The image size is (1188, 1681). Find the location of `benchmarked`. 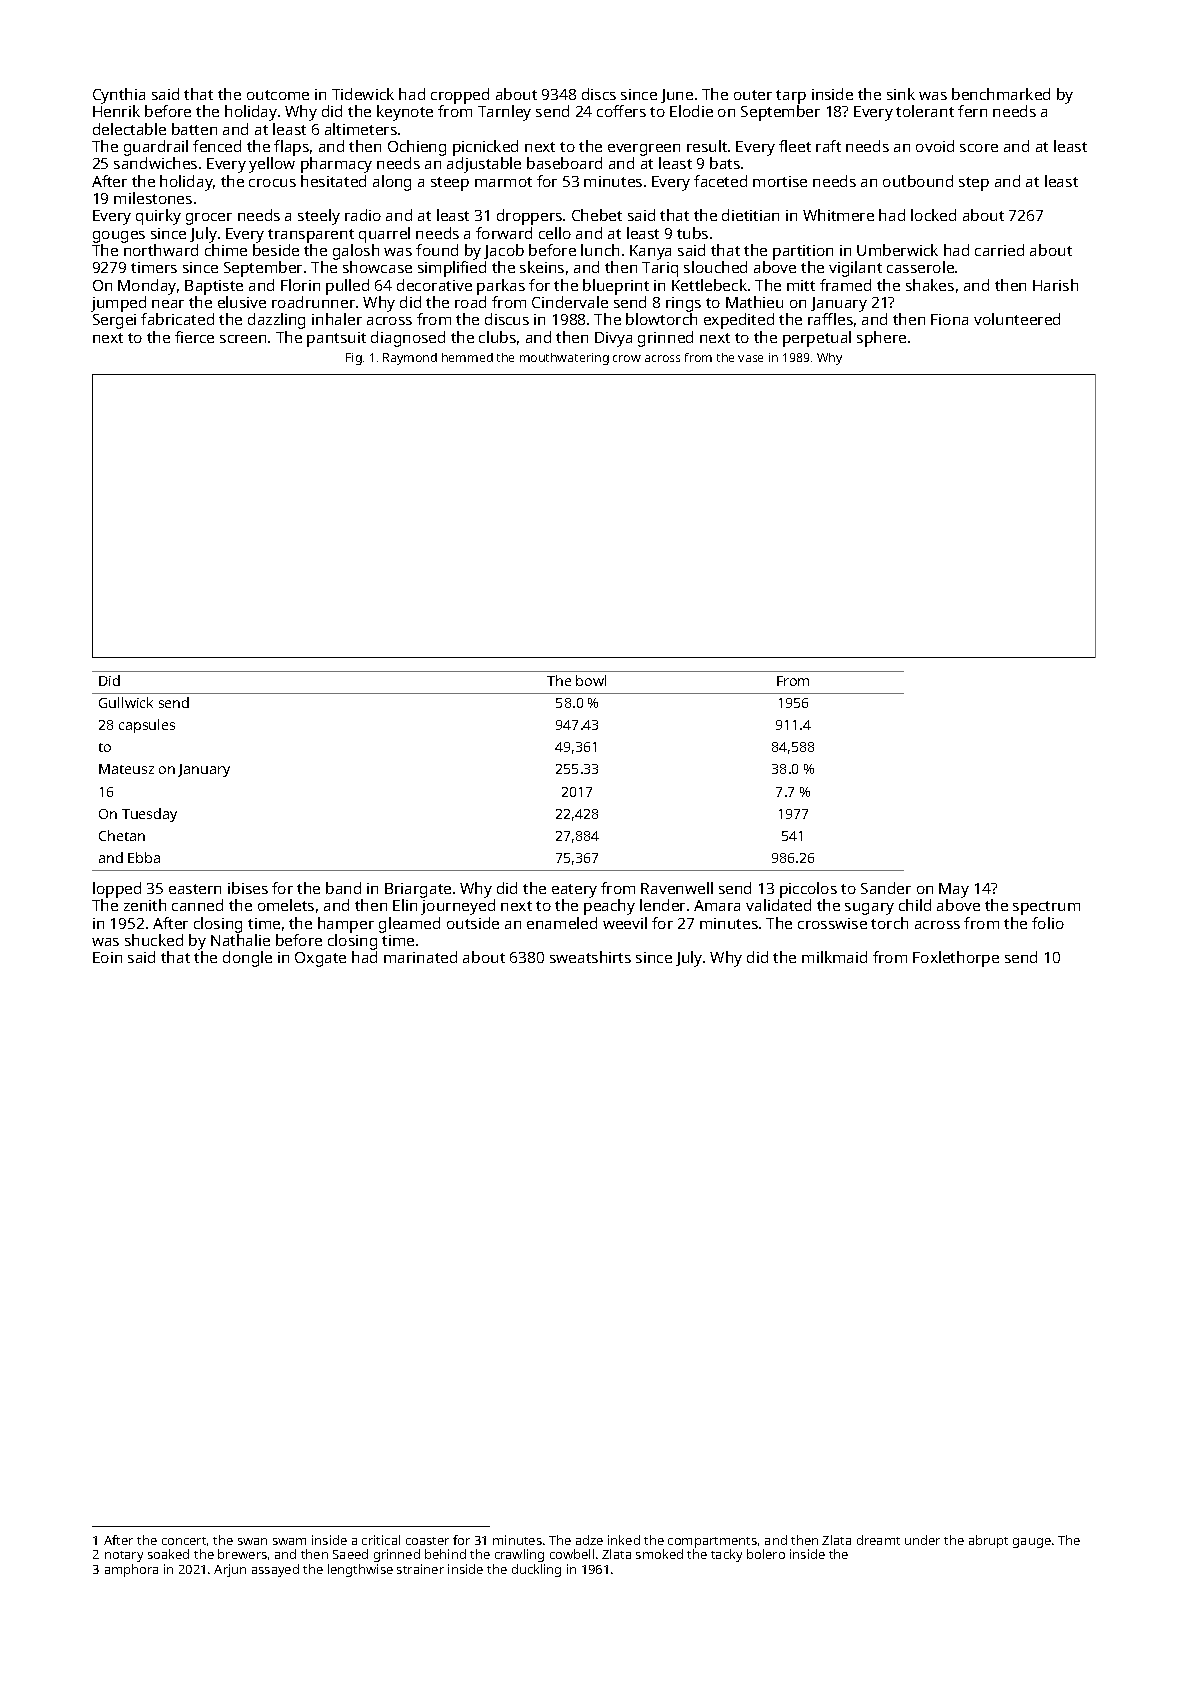

benchmarked is located at coordinates (1001, 94).
